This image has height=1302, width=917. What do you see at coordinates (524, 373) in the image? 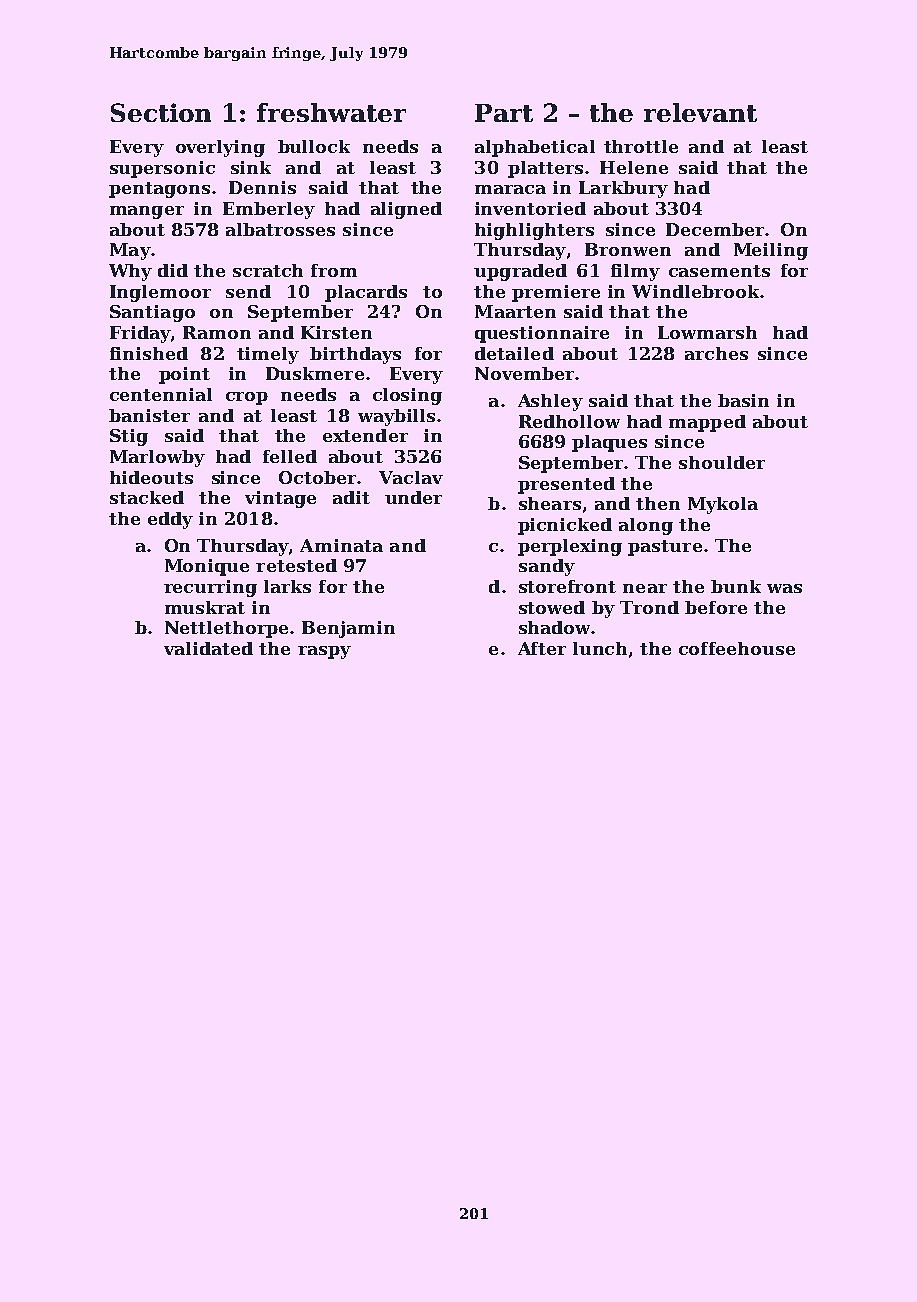
I see `November` at bounding box center [524, 373].
